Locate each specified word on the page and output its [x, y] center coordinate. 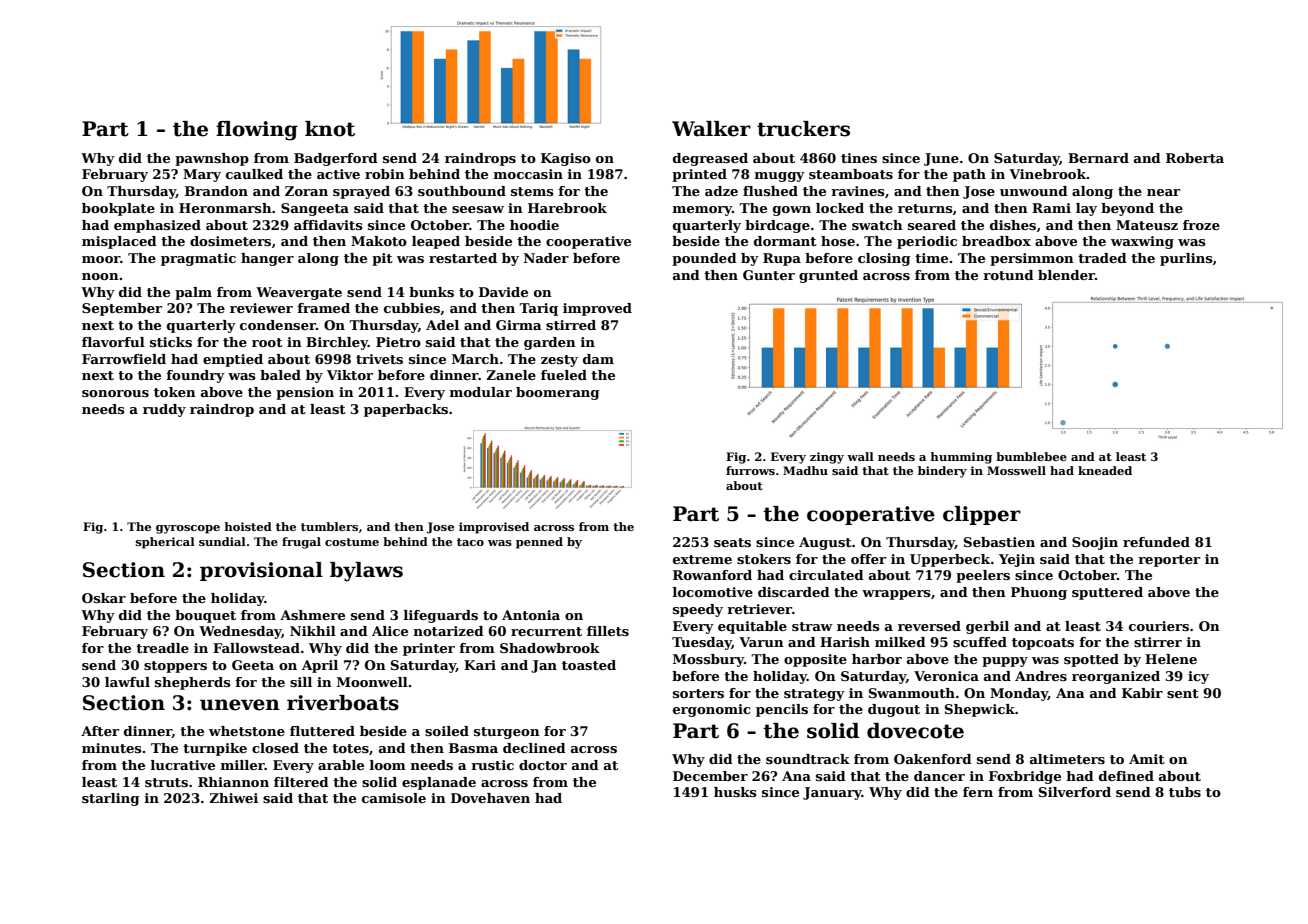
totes [350, 748]
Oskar [104, 598]
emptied [233, 360]
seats [732, 542]
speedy [698, 610]
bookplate [118, 209]
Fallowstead [256, 648]
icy [1198, 677]
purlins [1186, 259]
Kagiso [566, 159]
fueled [564, 375]
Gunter [769, 275]
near [1163, 192]
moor [101, 259]
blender [1066, 275]
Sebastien [999, 542]
